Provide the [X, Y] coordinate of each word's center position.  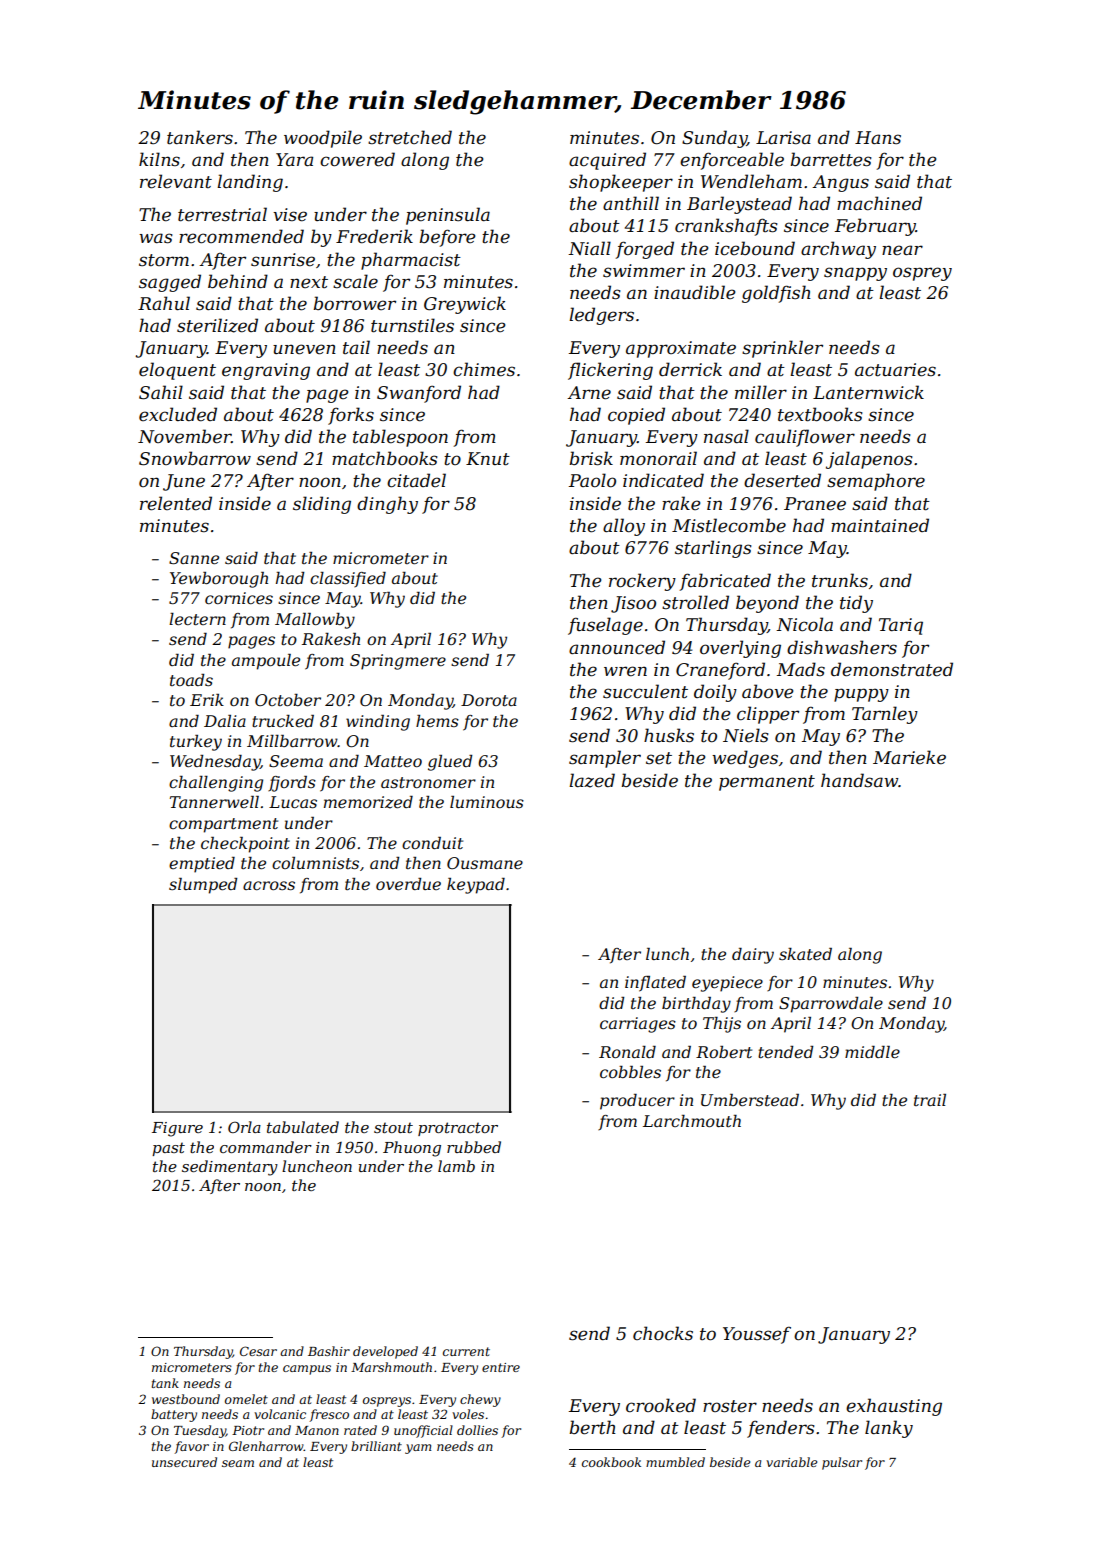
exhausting [894, 1407]
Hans [878, 137]
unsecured [184, 1462]
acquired [607, 161]
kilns [159, 159]
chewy [480, 1400]
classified [348, 579]
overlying [740, 649]
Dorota [489, 700]
